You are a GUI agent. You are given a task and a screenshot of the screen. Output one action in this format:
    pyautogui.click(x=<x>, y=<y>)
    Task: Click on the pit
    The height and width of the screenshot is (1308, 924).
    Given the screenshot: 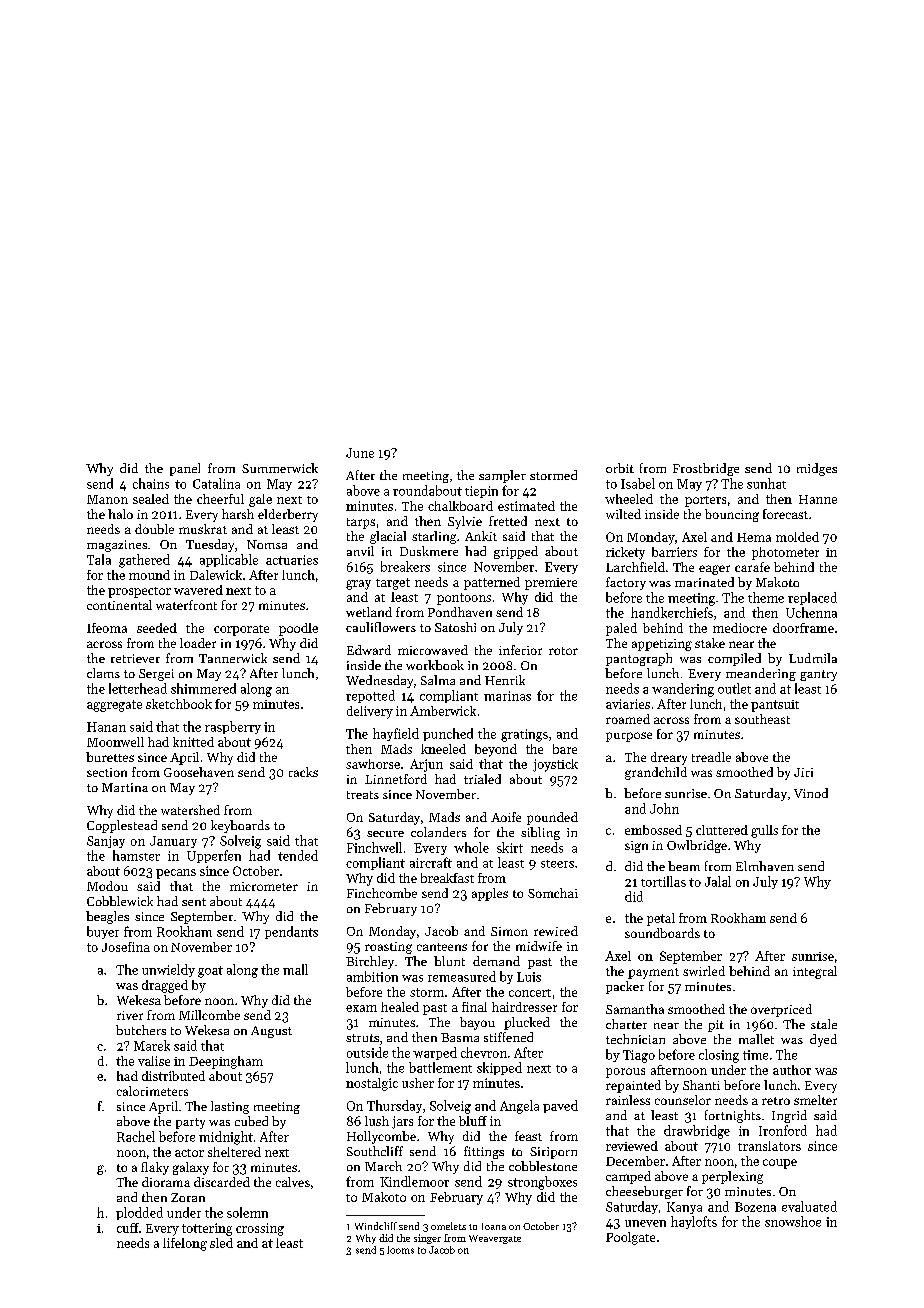 What is the action you would take?
    pyautogui.click(x=716, y=1026)
